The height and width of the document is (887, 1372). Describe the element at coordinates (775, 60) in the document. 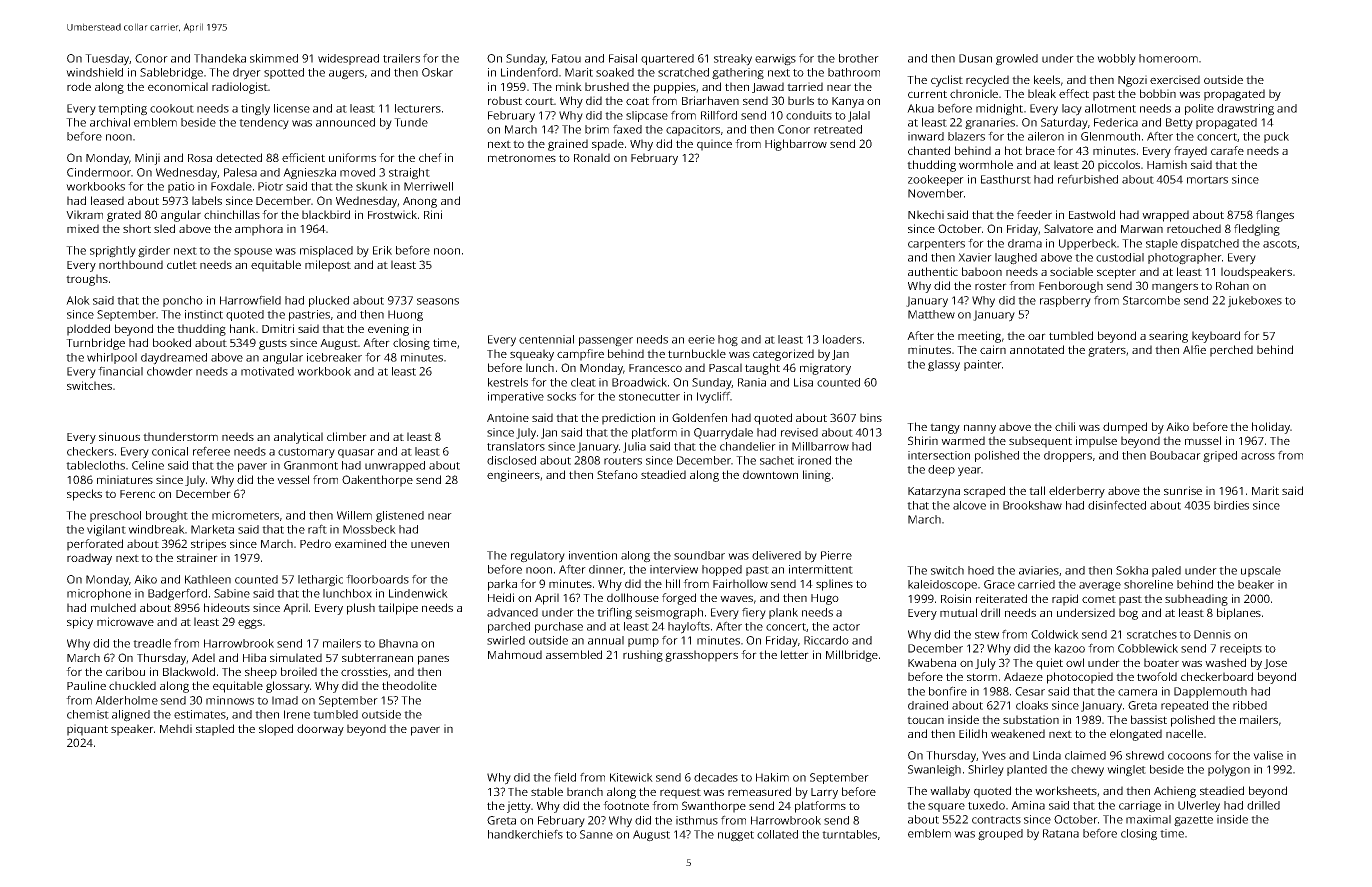

I see `earwigs` at that location.
